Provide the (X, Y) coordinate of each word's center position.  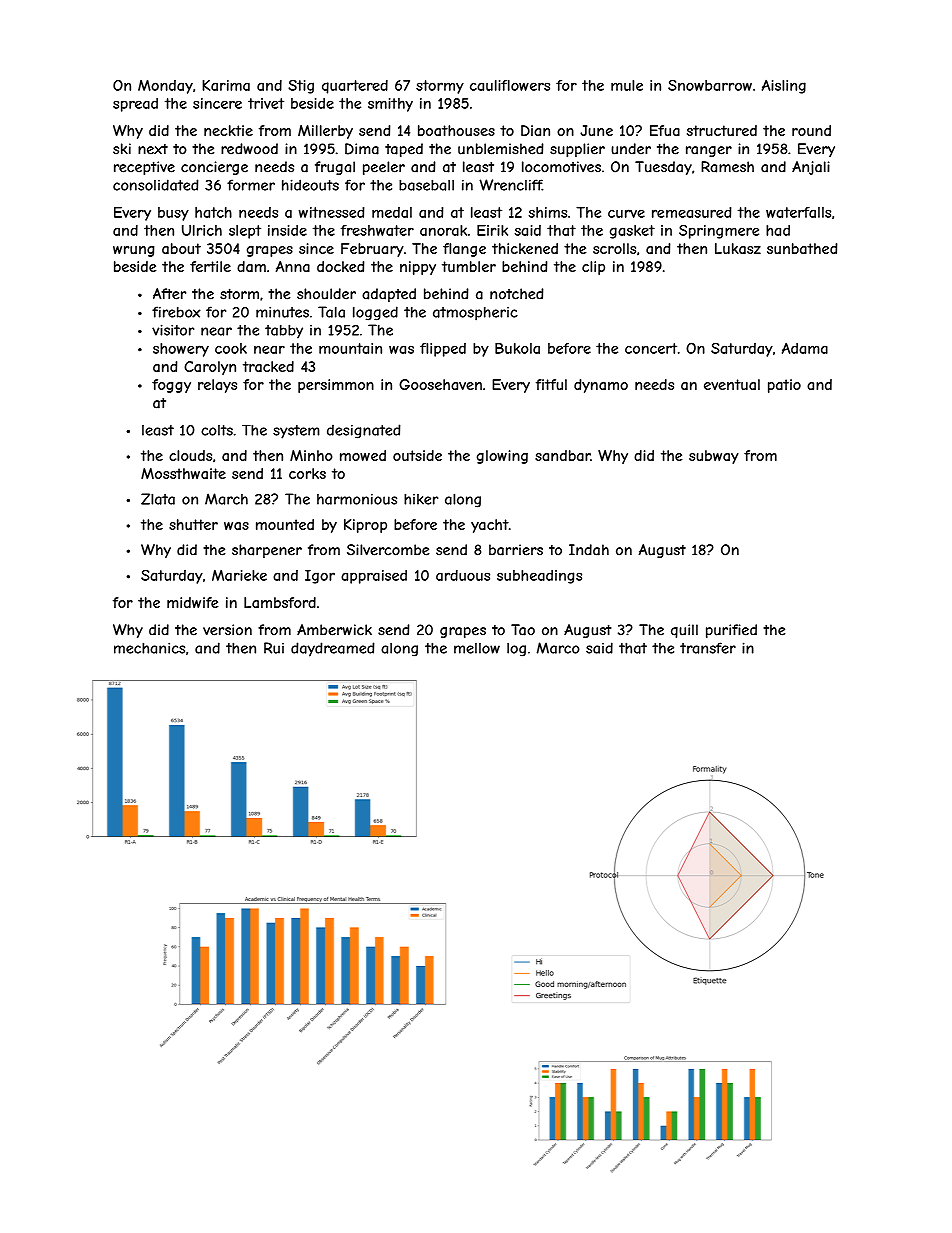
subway (714, 457)
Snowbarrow (710, 85)
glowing (502, 457)
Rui (274, 648)
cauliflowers (510, 85)
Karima (226, 85)
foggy (171, 386)
